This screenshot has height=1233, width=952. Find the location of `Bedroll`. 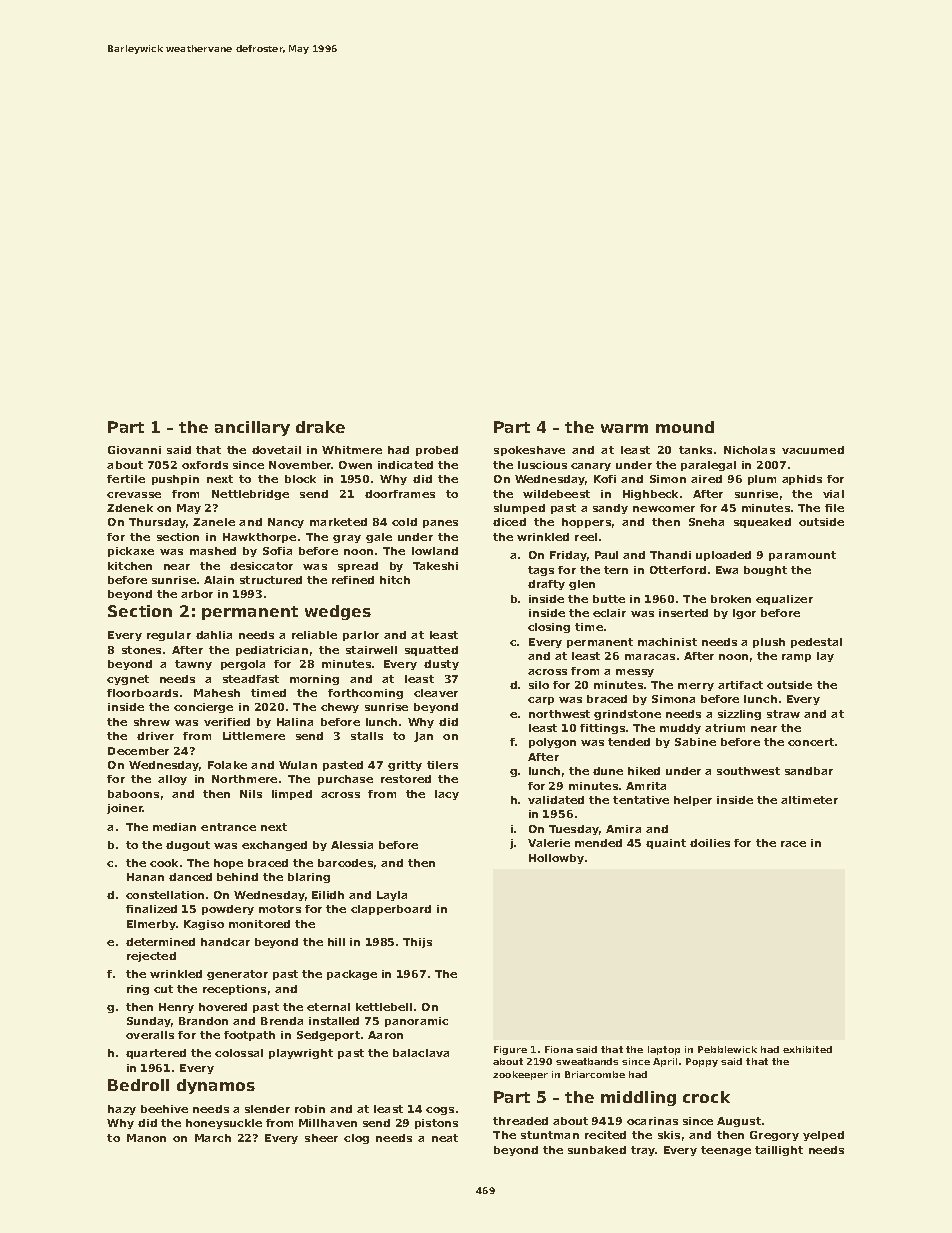

Bedroll is located at coordinates (138, 1085).
